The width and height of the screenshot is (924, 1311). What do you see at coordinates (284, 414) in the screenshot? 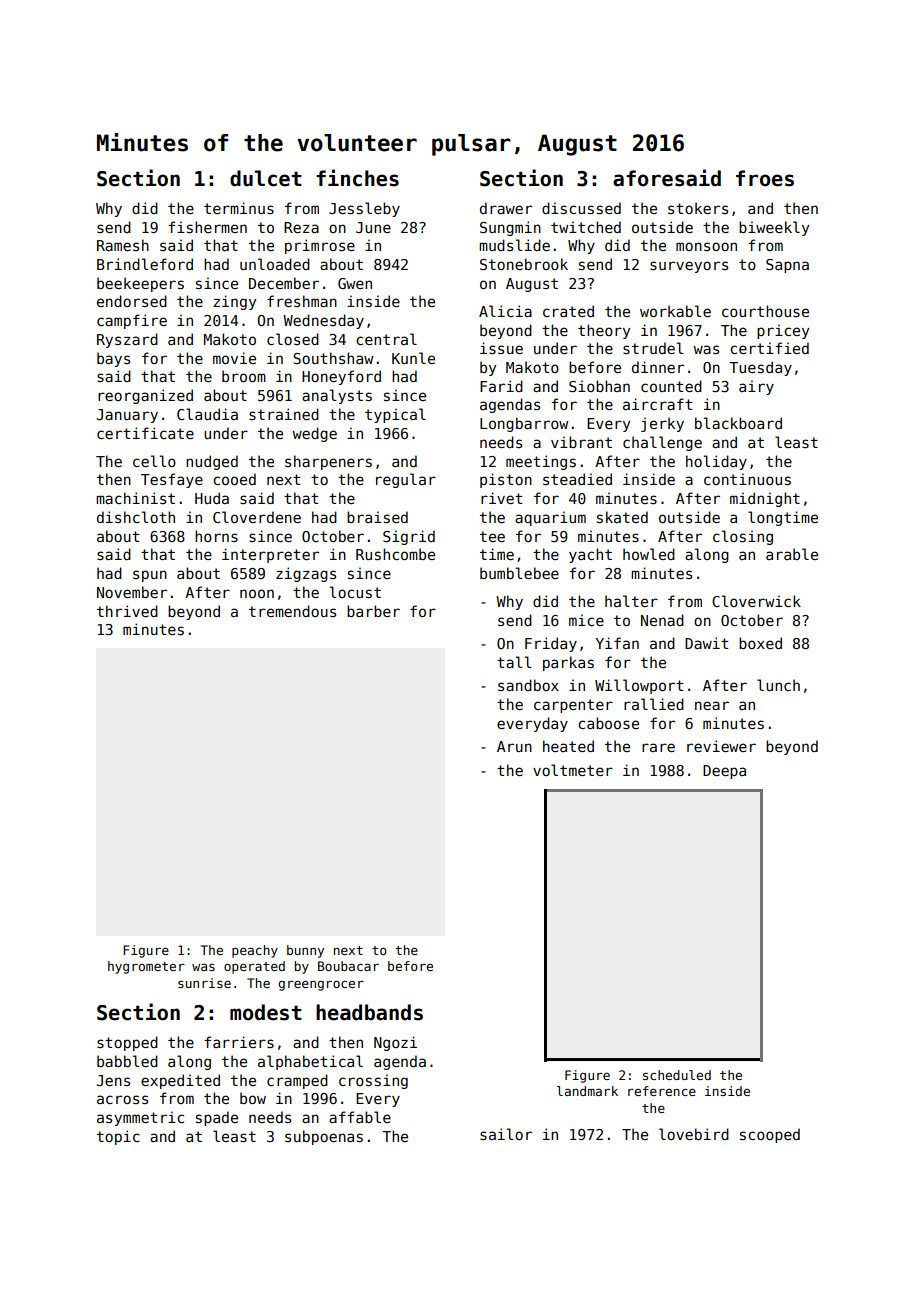
I see `strained` at bounding box center [284, 414].
